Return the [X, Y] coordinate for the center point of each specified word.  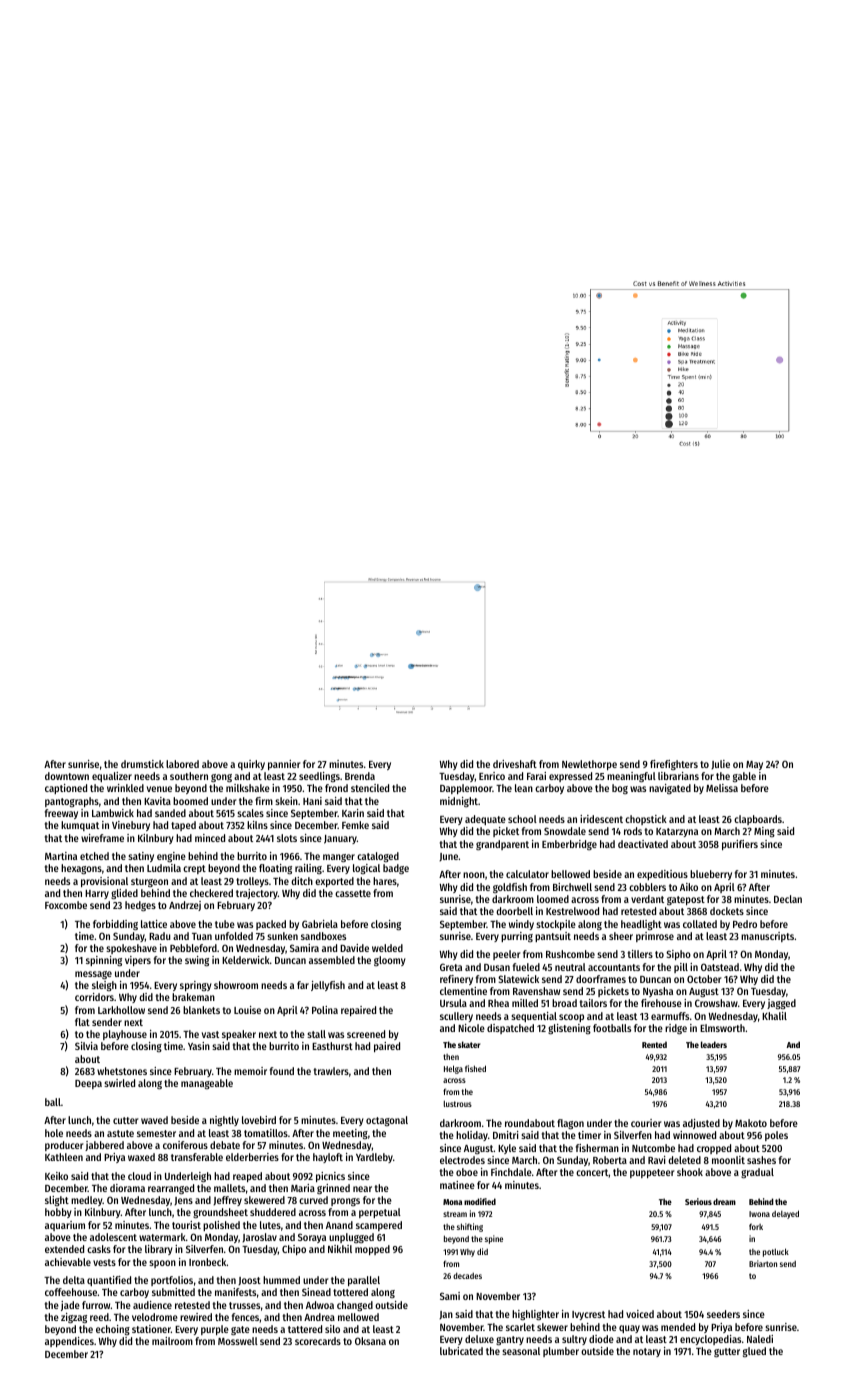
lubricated [461, 1351]
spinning [104, 961]
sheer [621, 936]
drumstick [142, 764]
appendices [69, 1342]
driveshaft [515, 764]
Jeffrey [227, 1201]
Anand [339, 1225]
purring [517, 937]
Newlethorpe [589, 765]
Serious [698, 1201]
